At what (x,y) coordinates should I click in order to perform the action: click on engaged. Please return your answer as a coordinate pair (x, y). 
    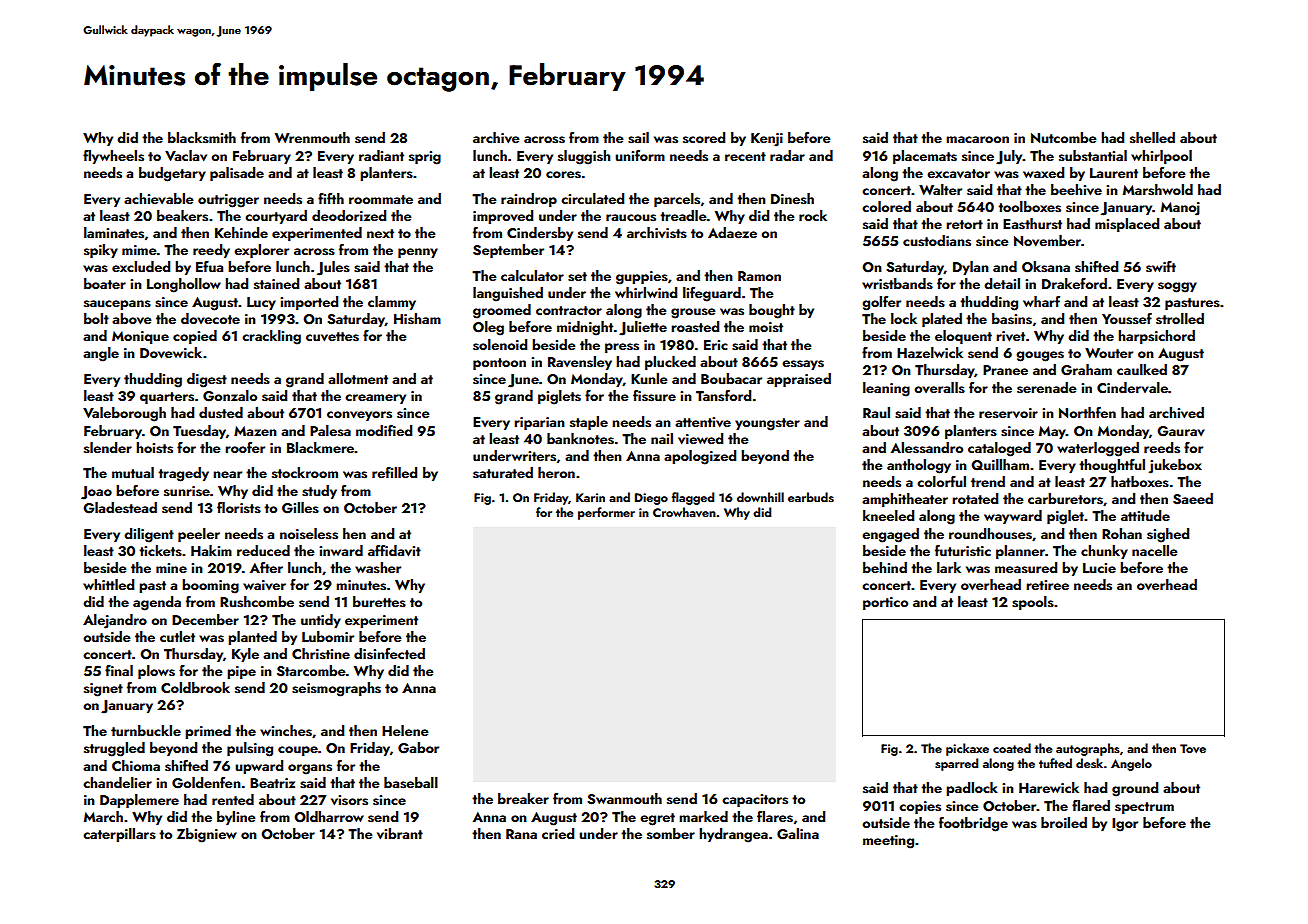
    Looking at the image, I should click on (890, 535).
